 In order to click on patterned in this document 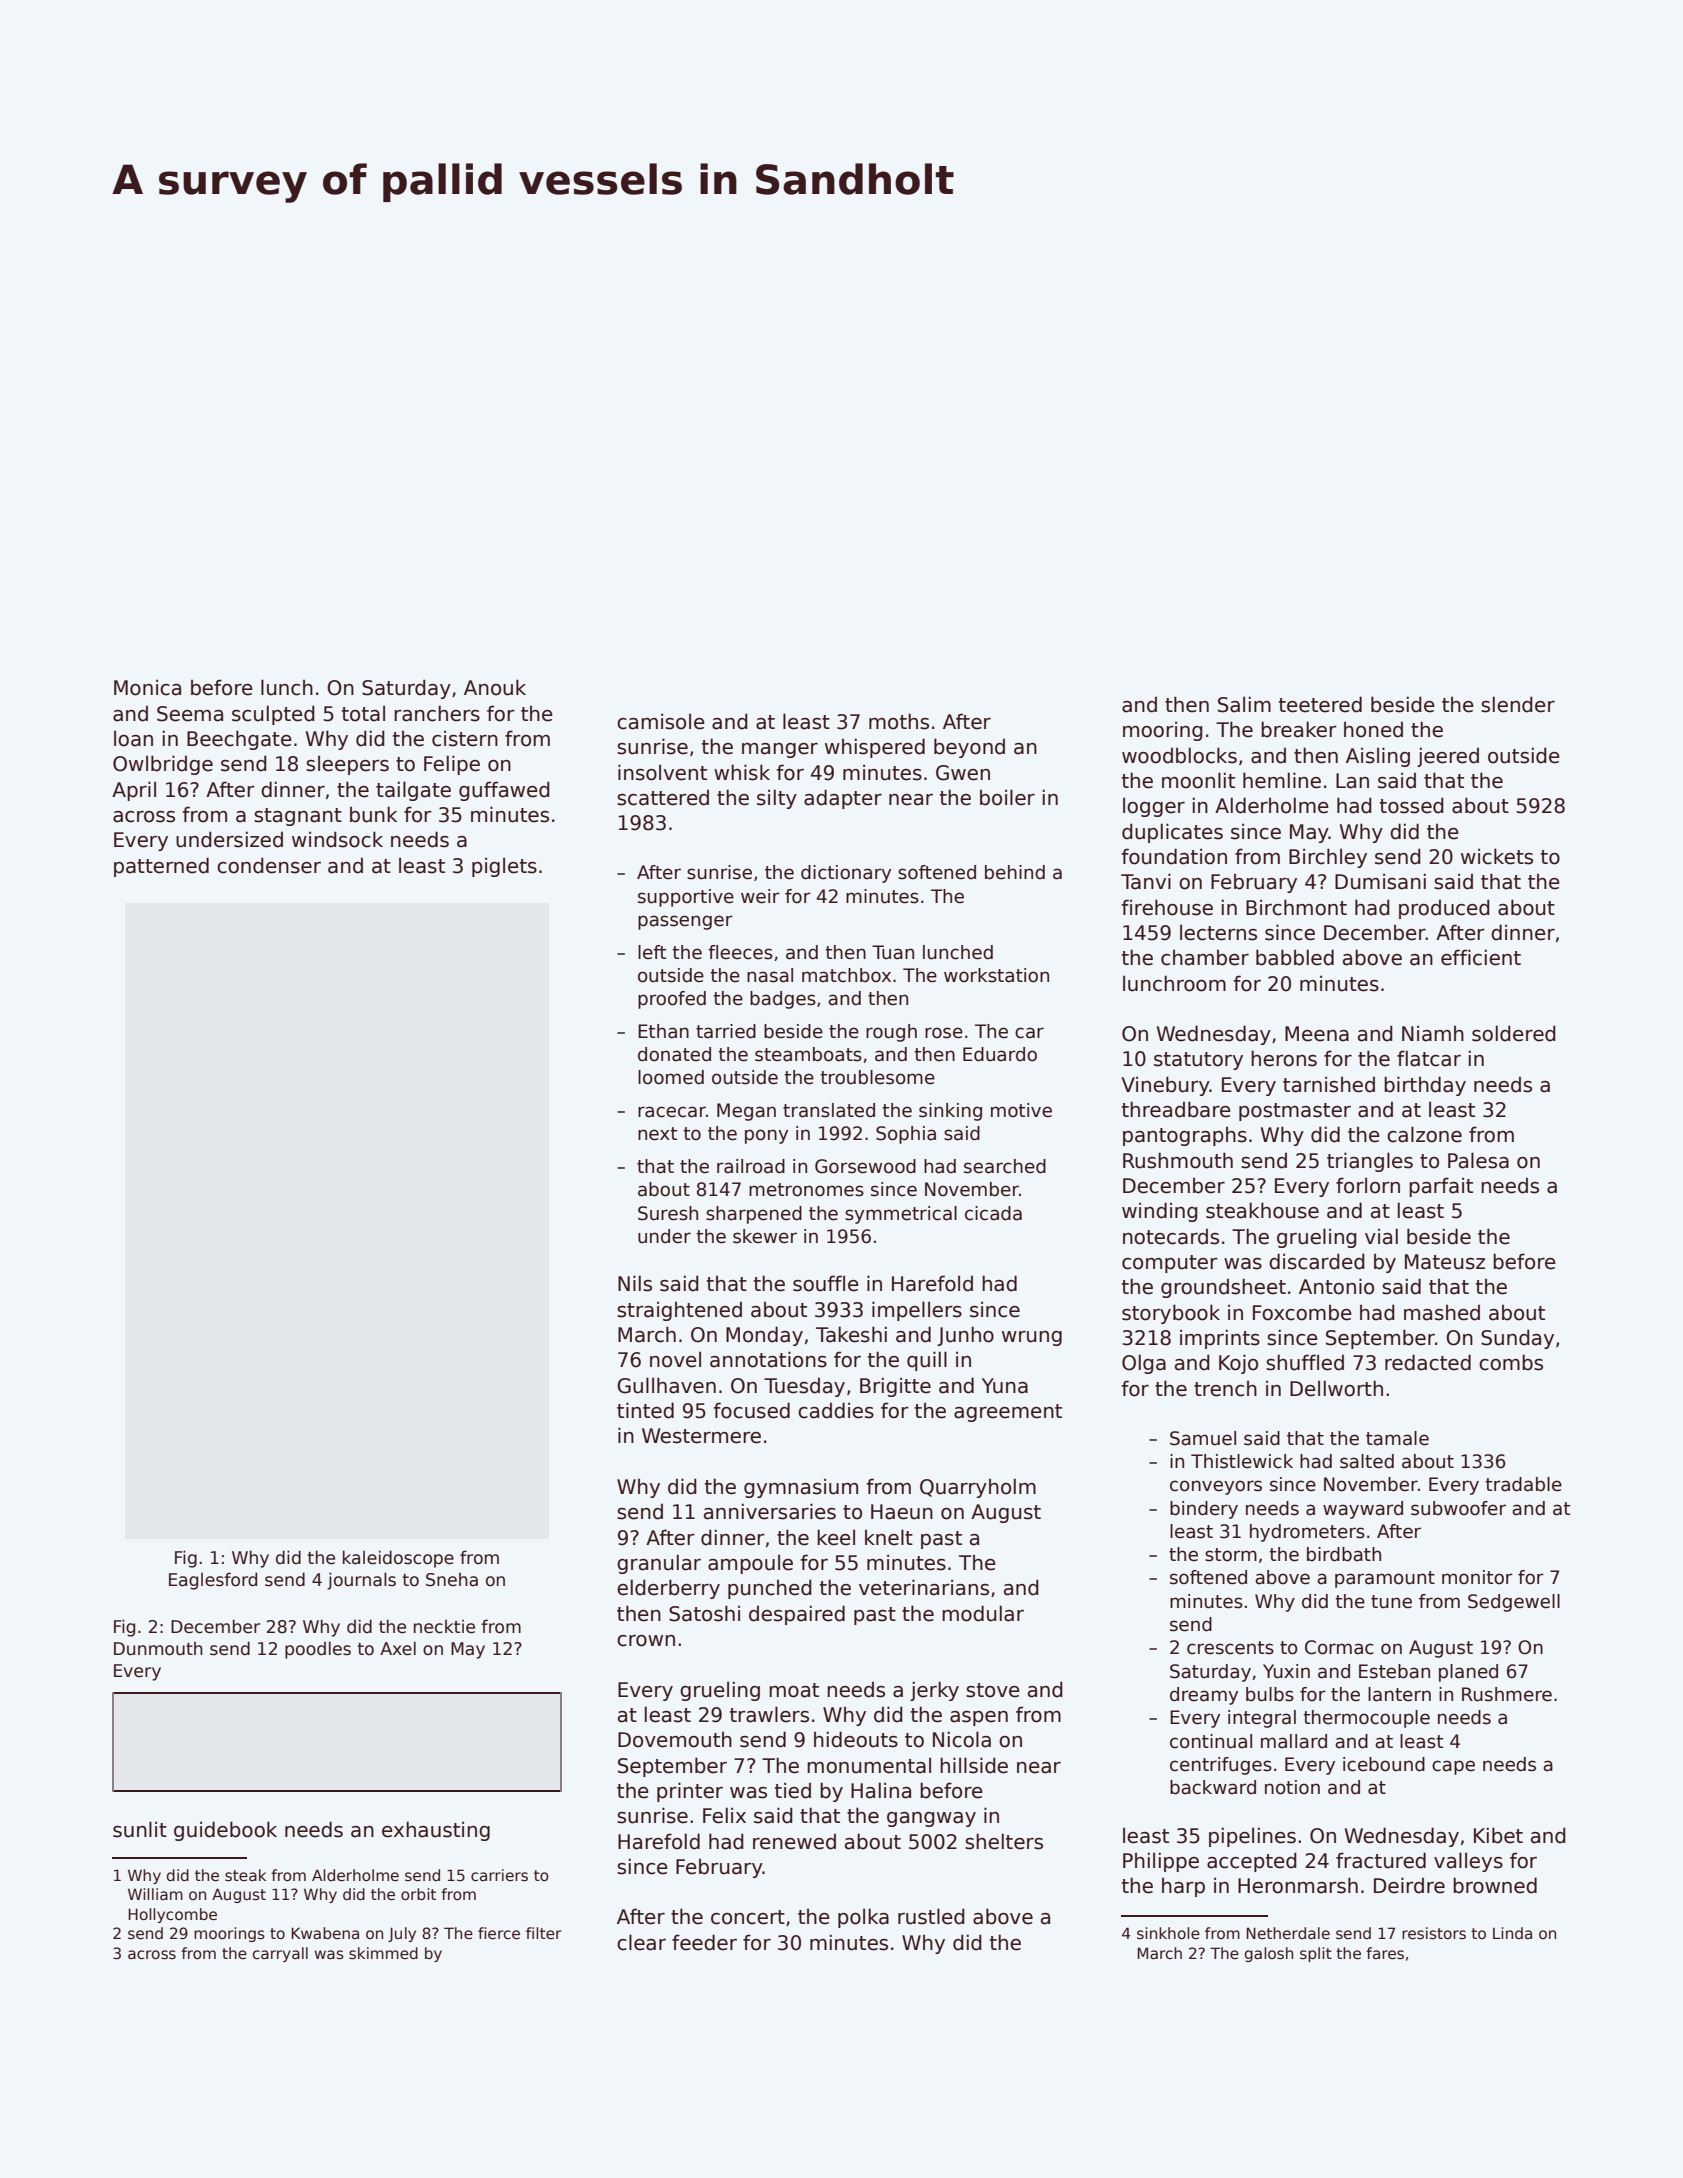, I will do `click(161, 867)`.
